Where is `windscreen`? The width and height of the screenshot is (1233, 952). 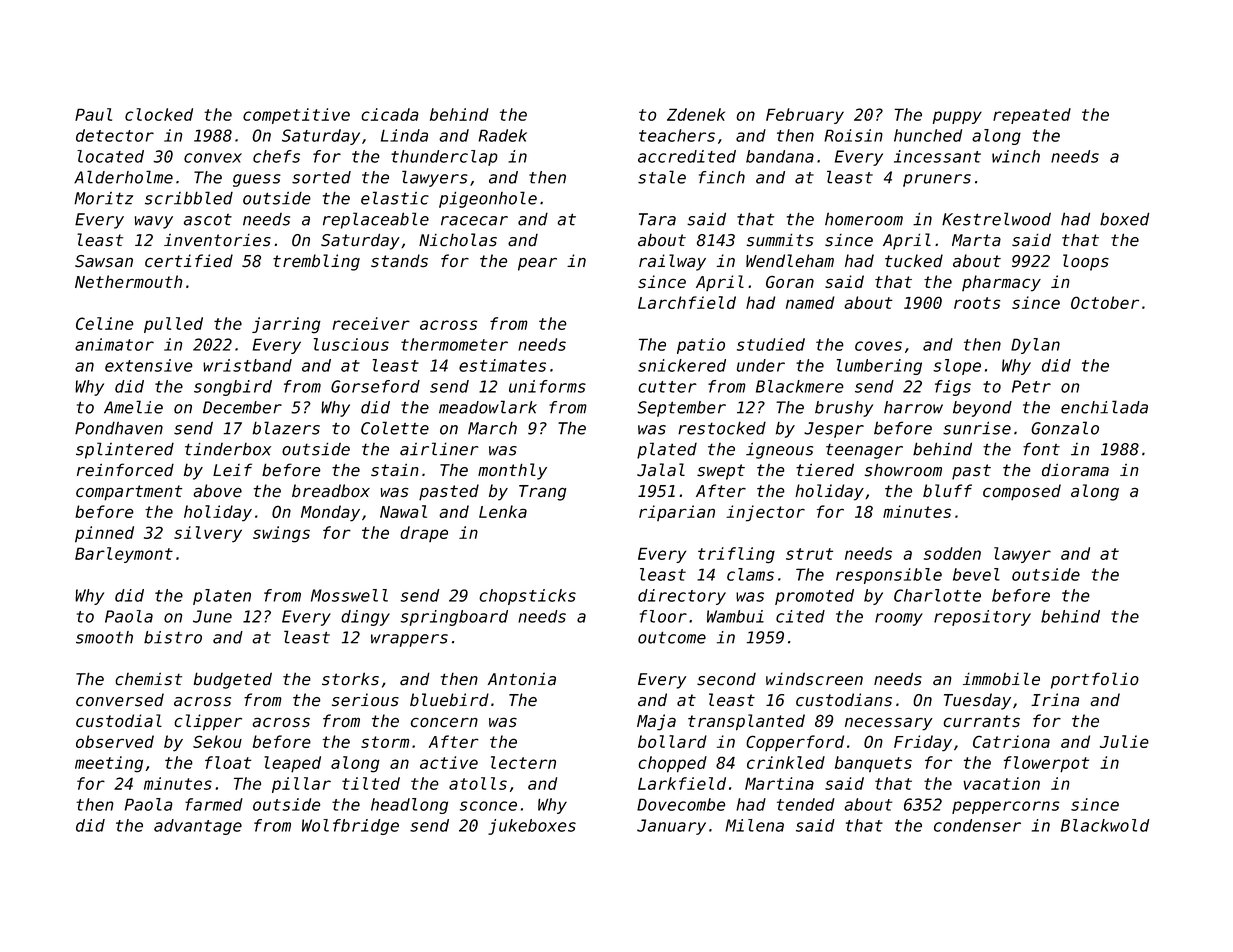 windscreen is located at coordinates (814, 679).
